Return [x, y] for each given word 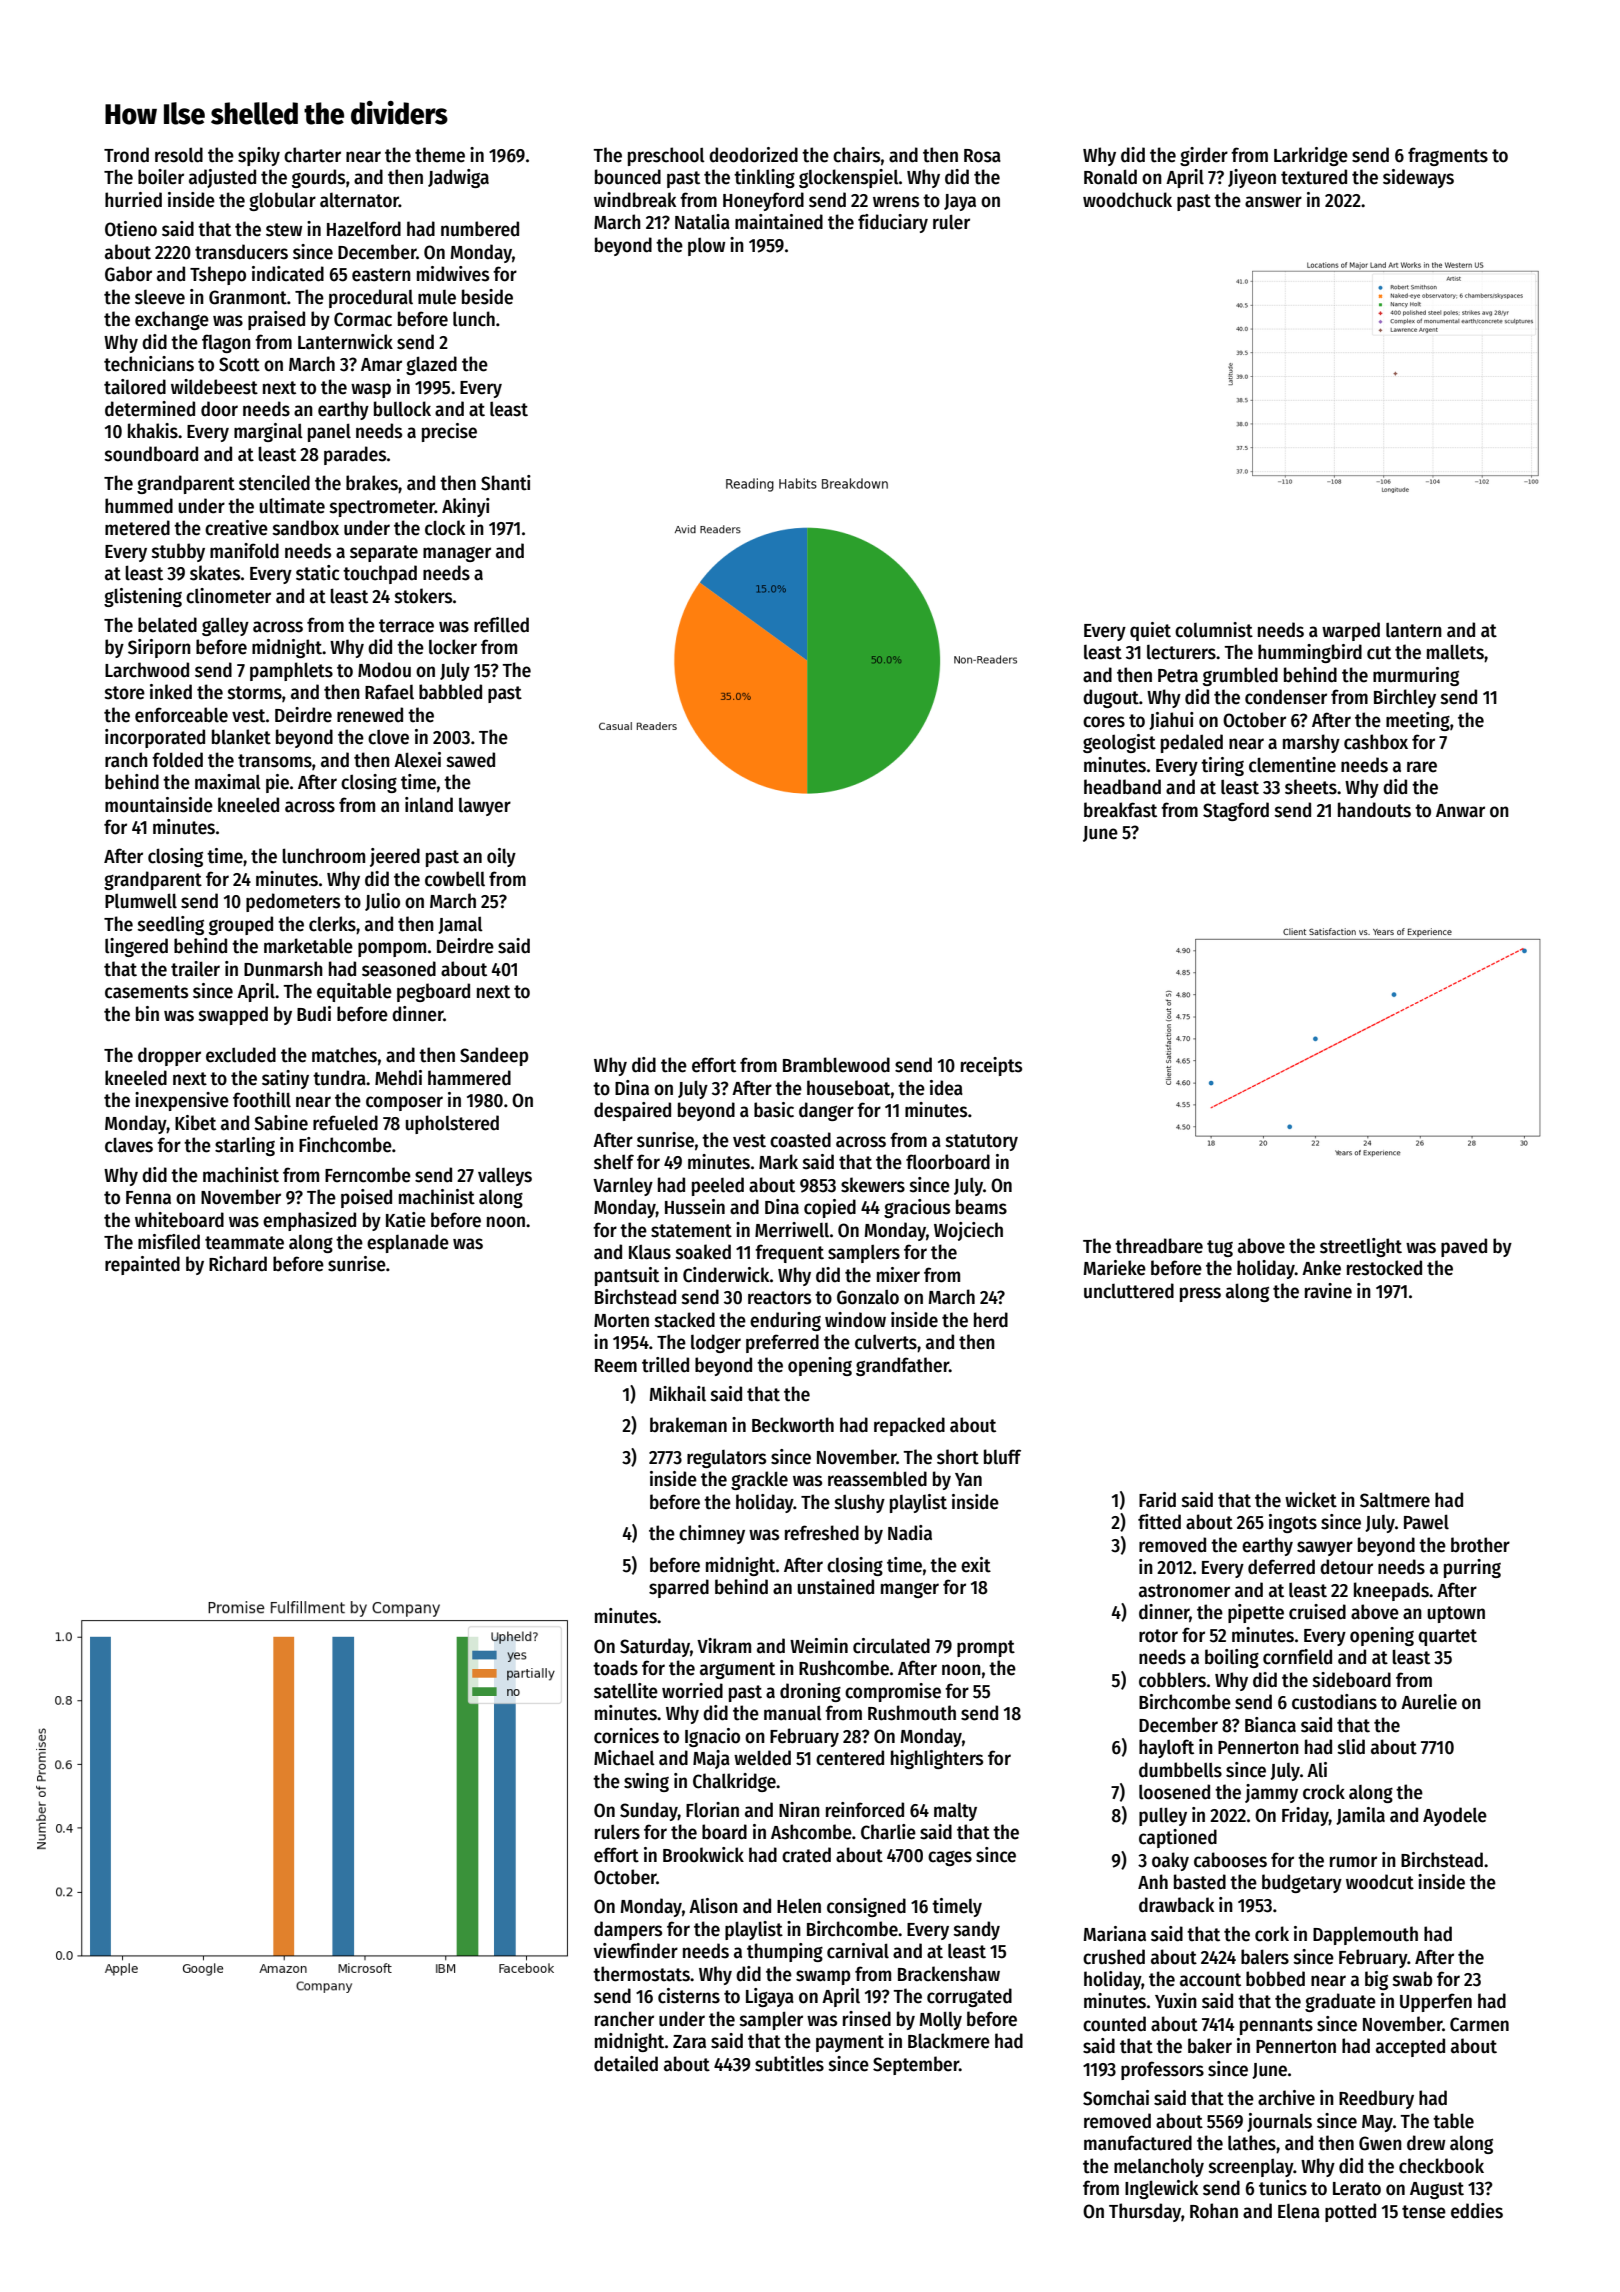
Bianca [1270, 1725]
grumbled [1240, 676]
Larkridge [1311, 156]
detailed [626, 2064]
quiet [1150, 631]
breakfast [1120, 810]
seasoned [399, 969]
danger [826, 1111]
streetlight [1361, 1247]
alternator [359, 200]
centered [850, 1758]
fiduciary [893, 223]
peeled [718, 1186]
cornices [626, 1736]
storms [254, 693]
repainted [142, 1265]
